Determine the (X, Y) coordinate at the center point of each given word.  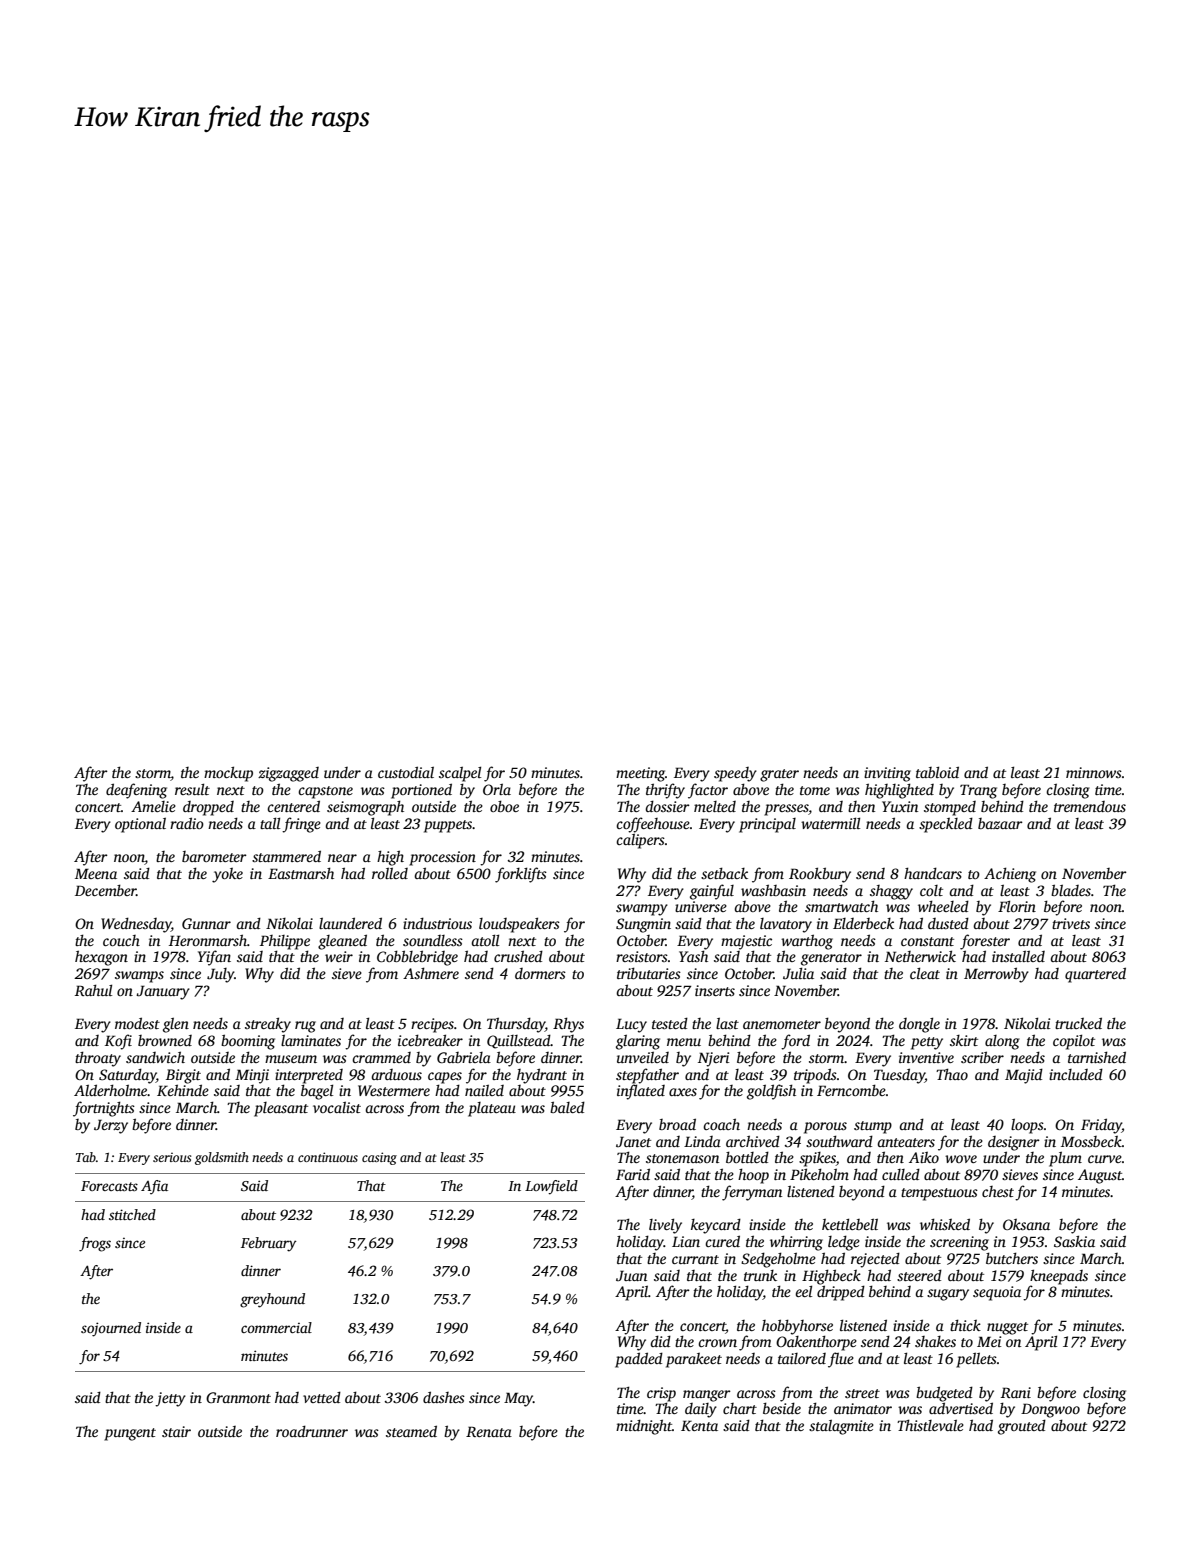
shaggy (891, 892)
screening (959, 1243)
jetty (170, 1399)
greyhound (272, 1300)
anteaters (906, 1142)
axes (683, 1092)
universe (701, 906)
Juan (631, 1275)
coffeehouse (653, 825)
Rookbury (820, 875)
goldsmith (222, 1158)
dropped (208, 808)
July (220, 975)
